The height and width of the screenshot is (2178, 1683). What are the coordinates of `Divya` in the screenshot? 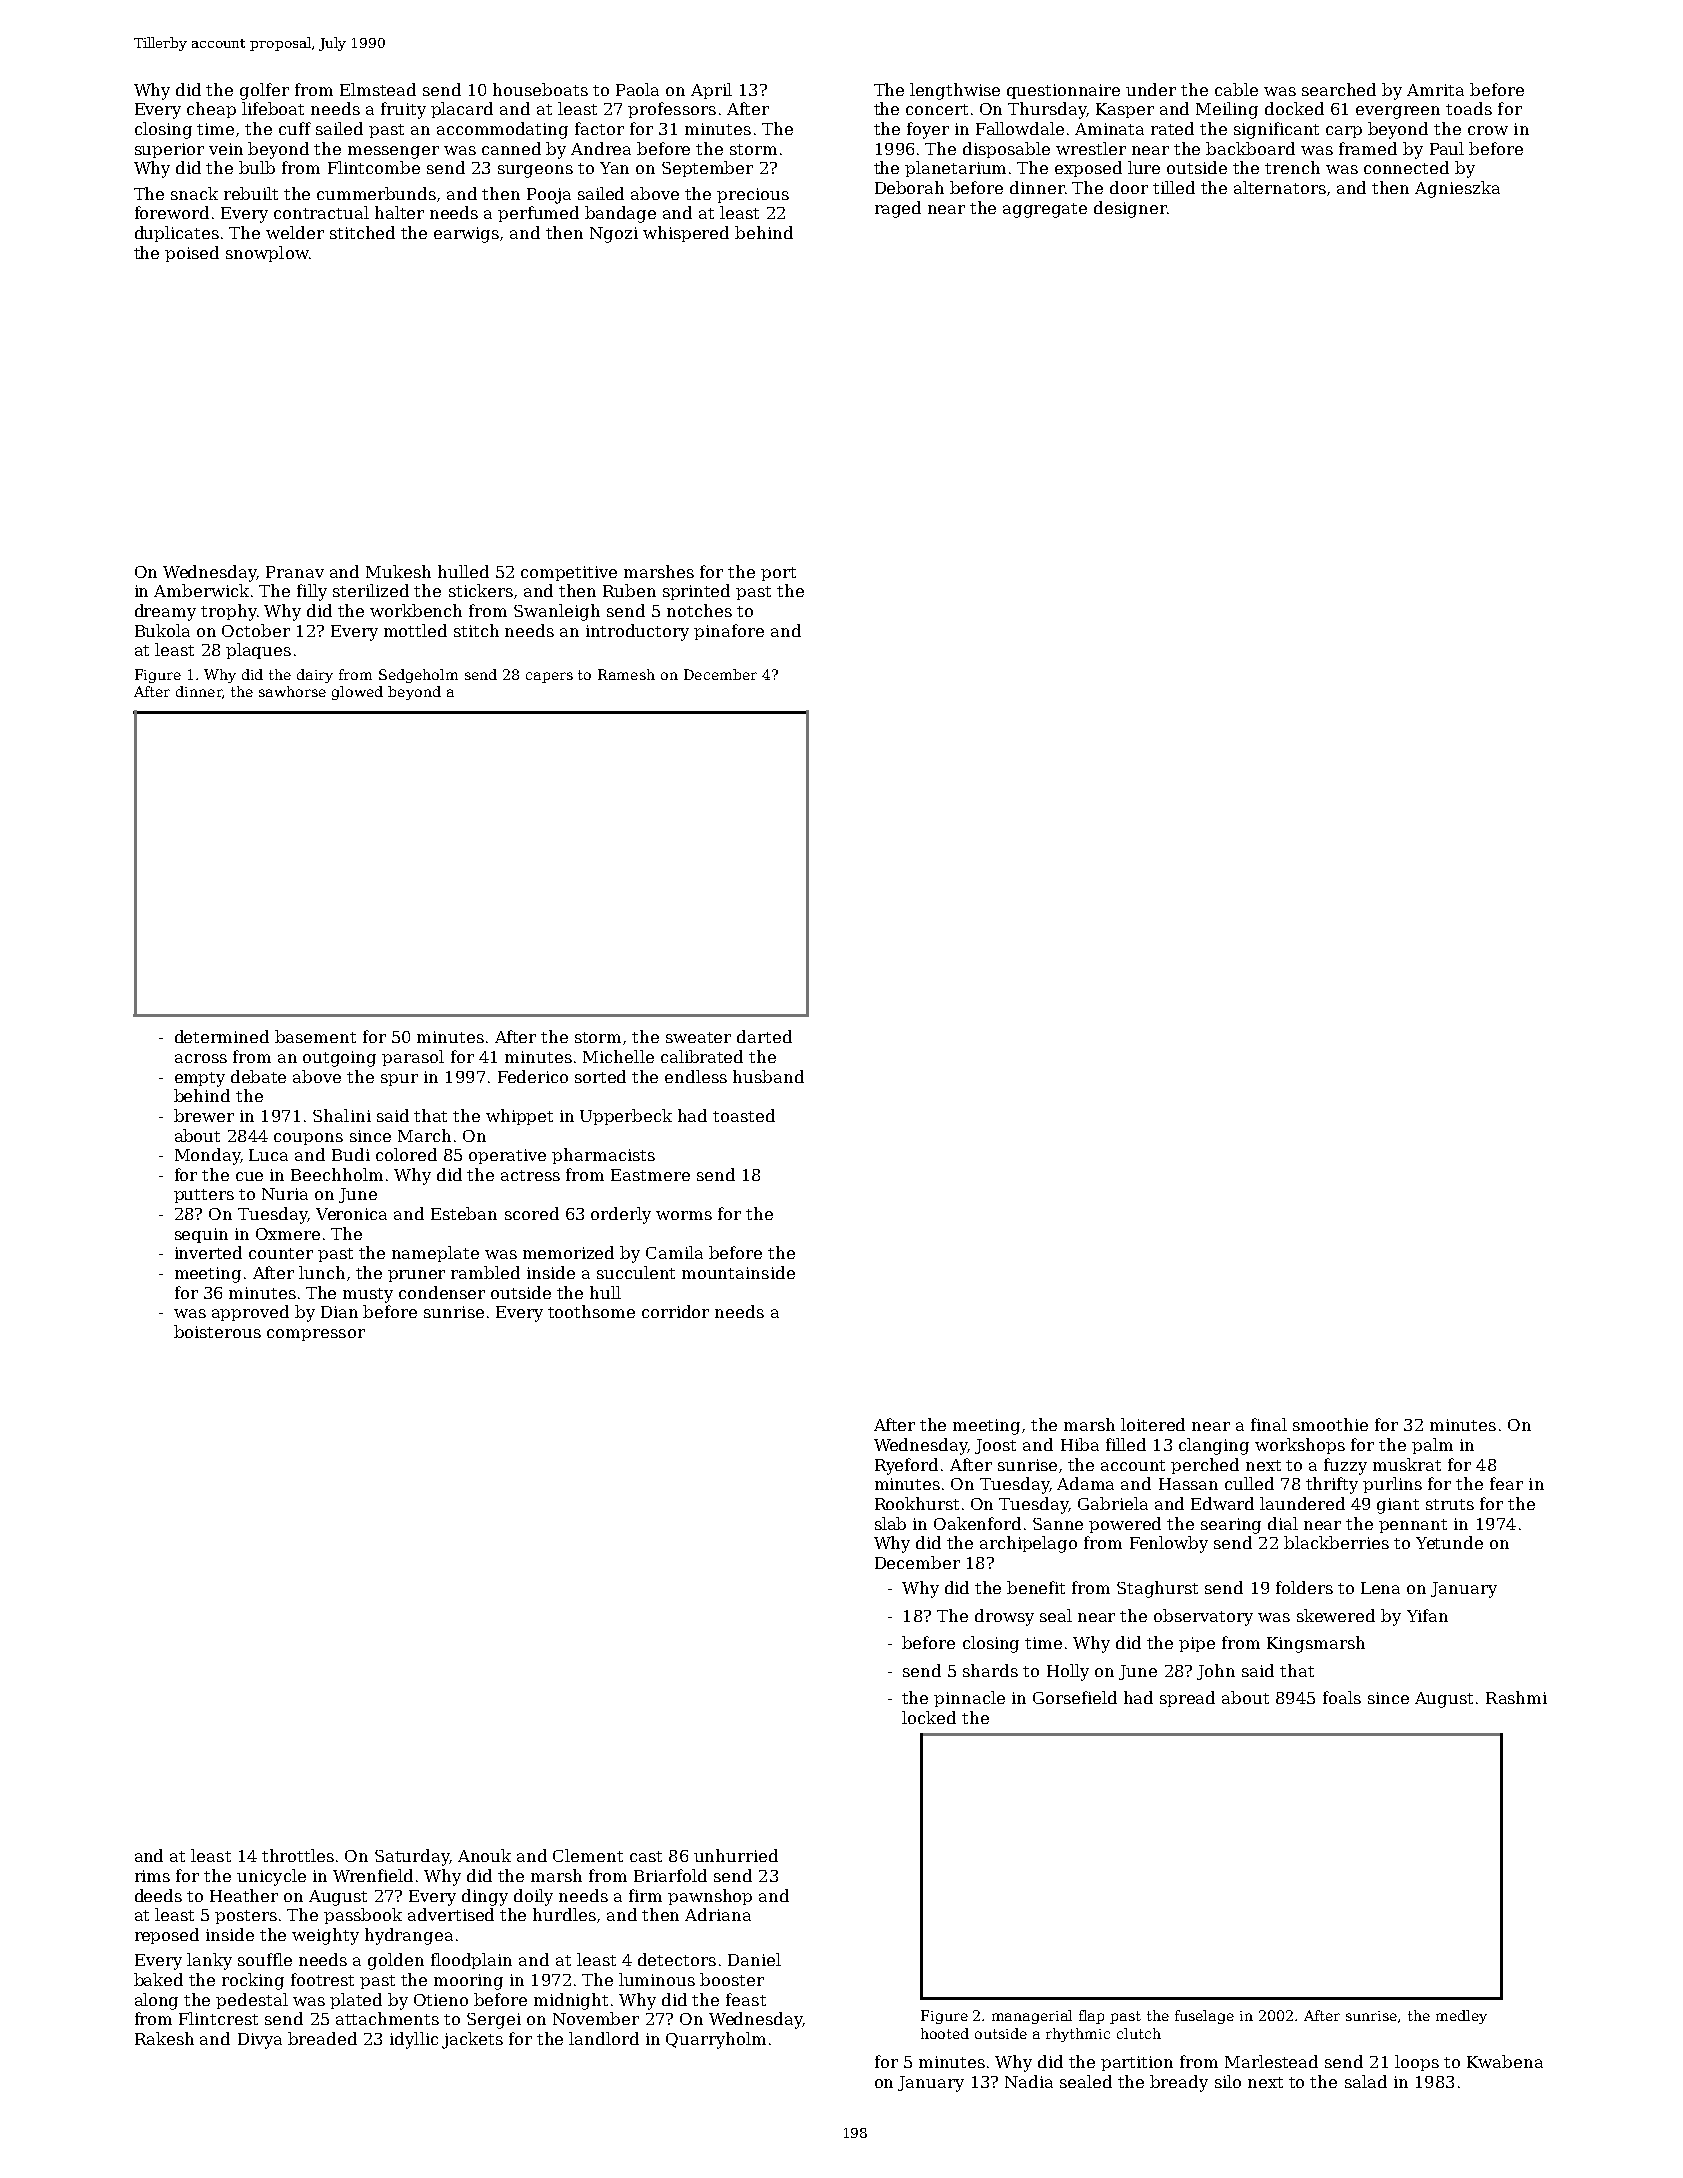 It's located at (260, 2041).
